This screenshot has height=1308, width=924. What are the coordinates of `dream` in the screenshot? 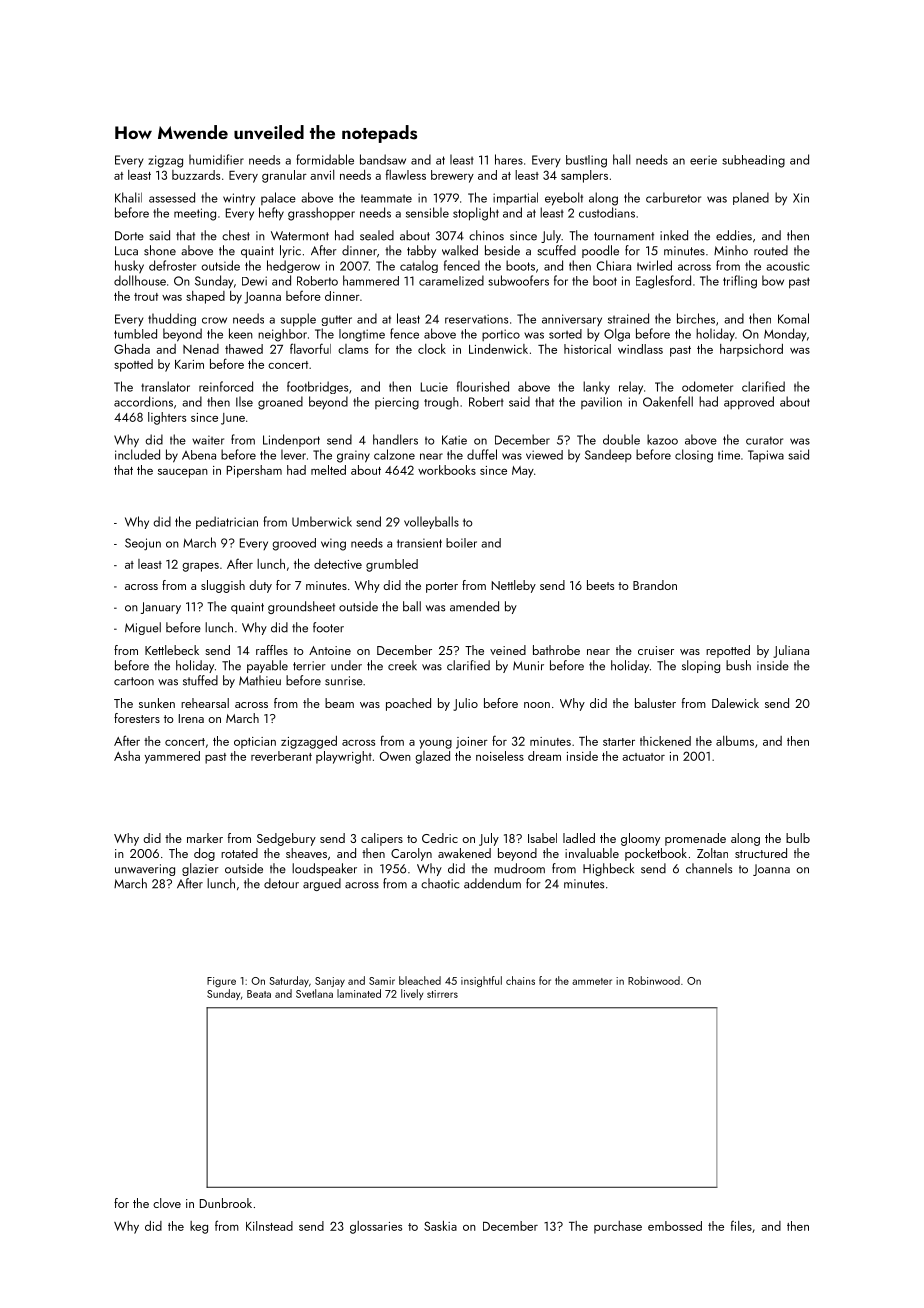 It's located at (544, 756).
